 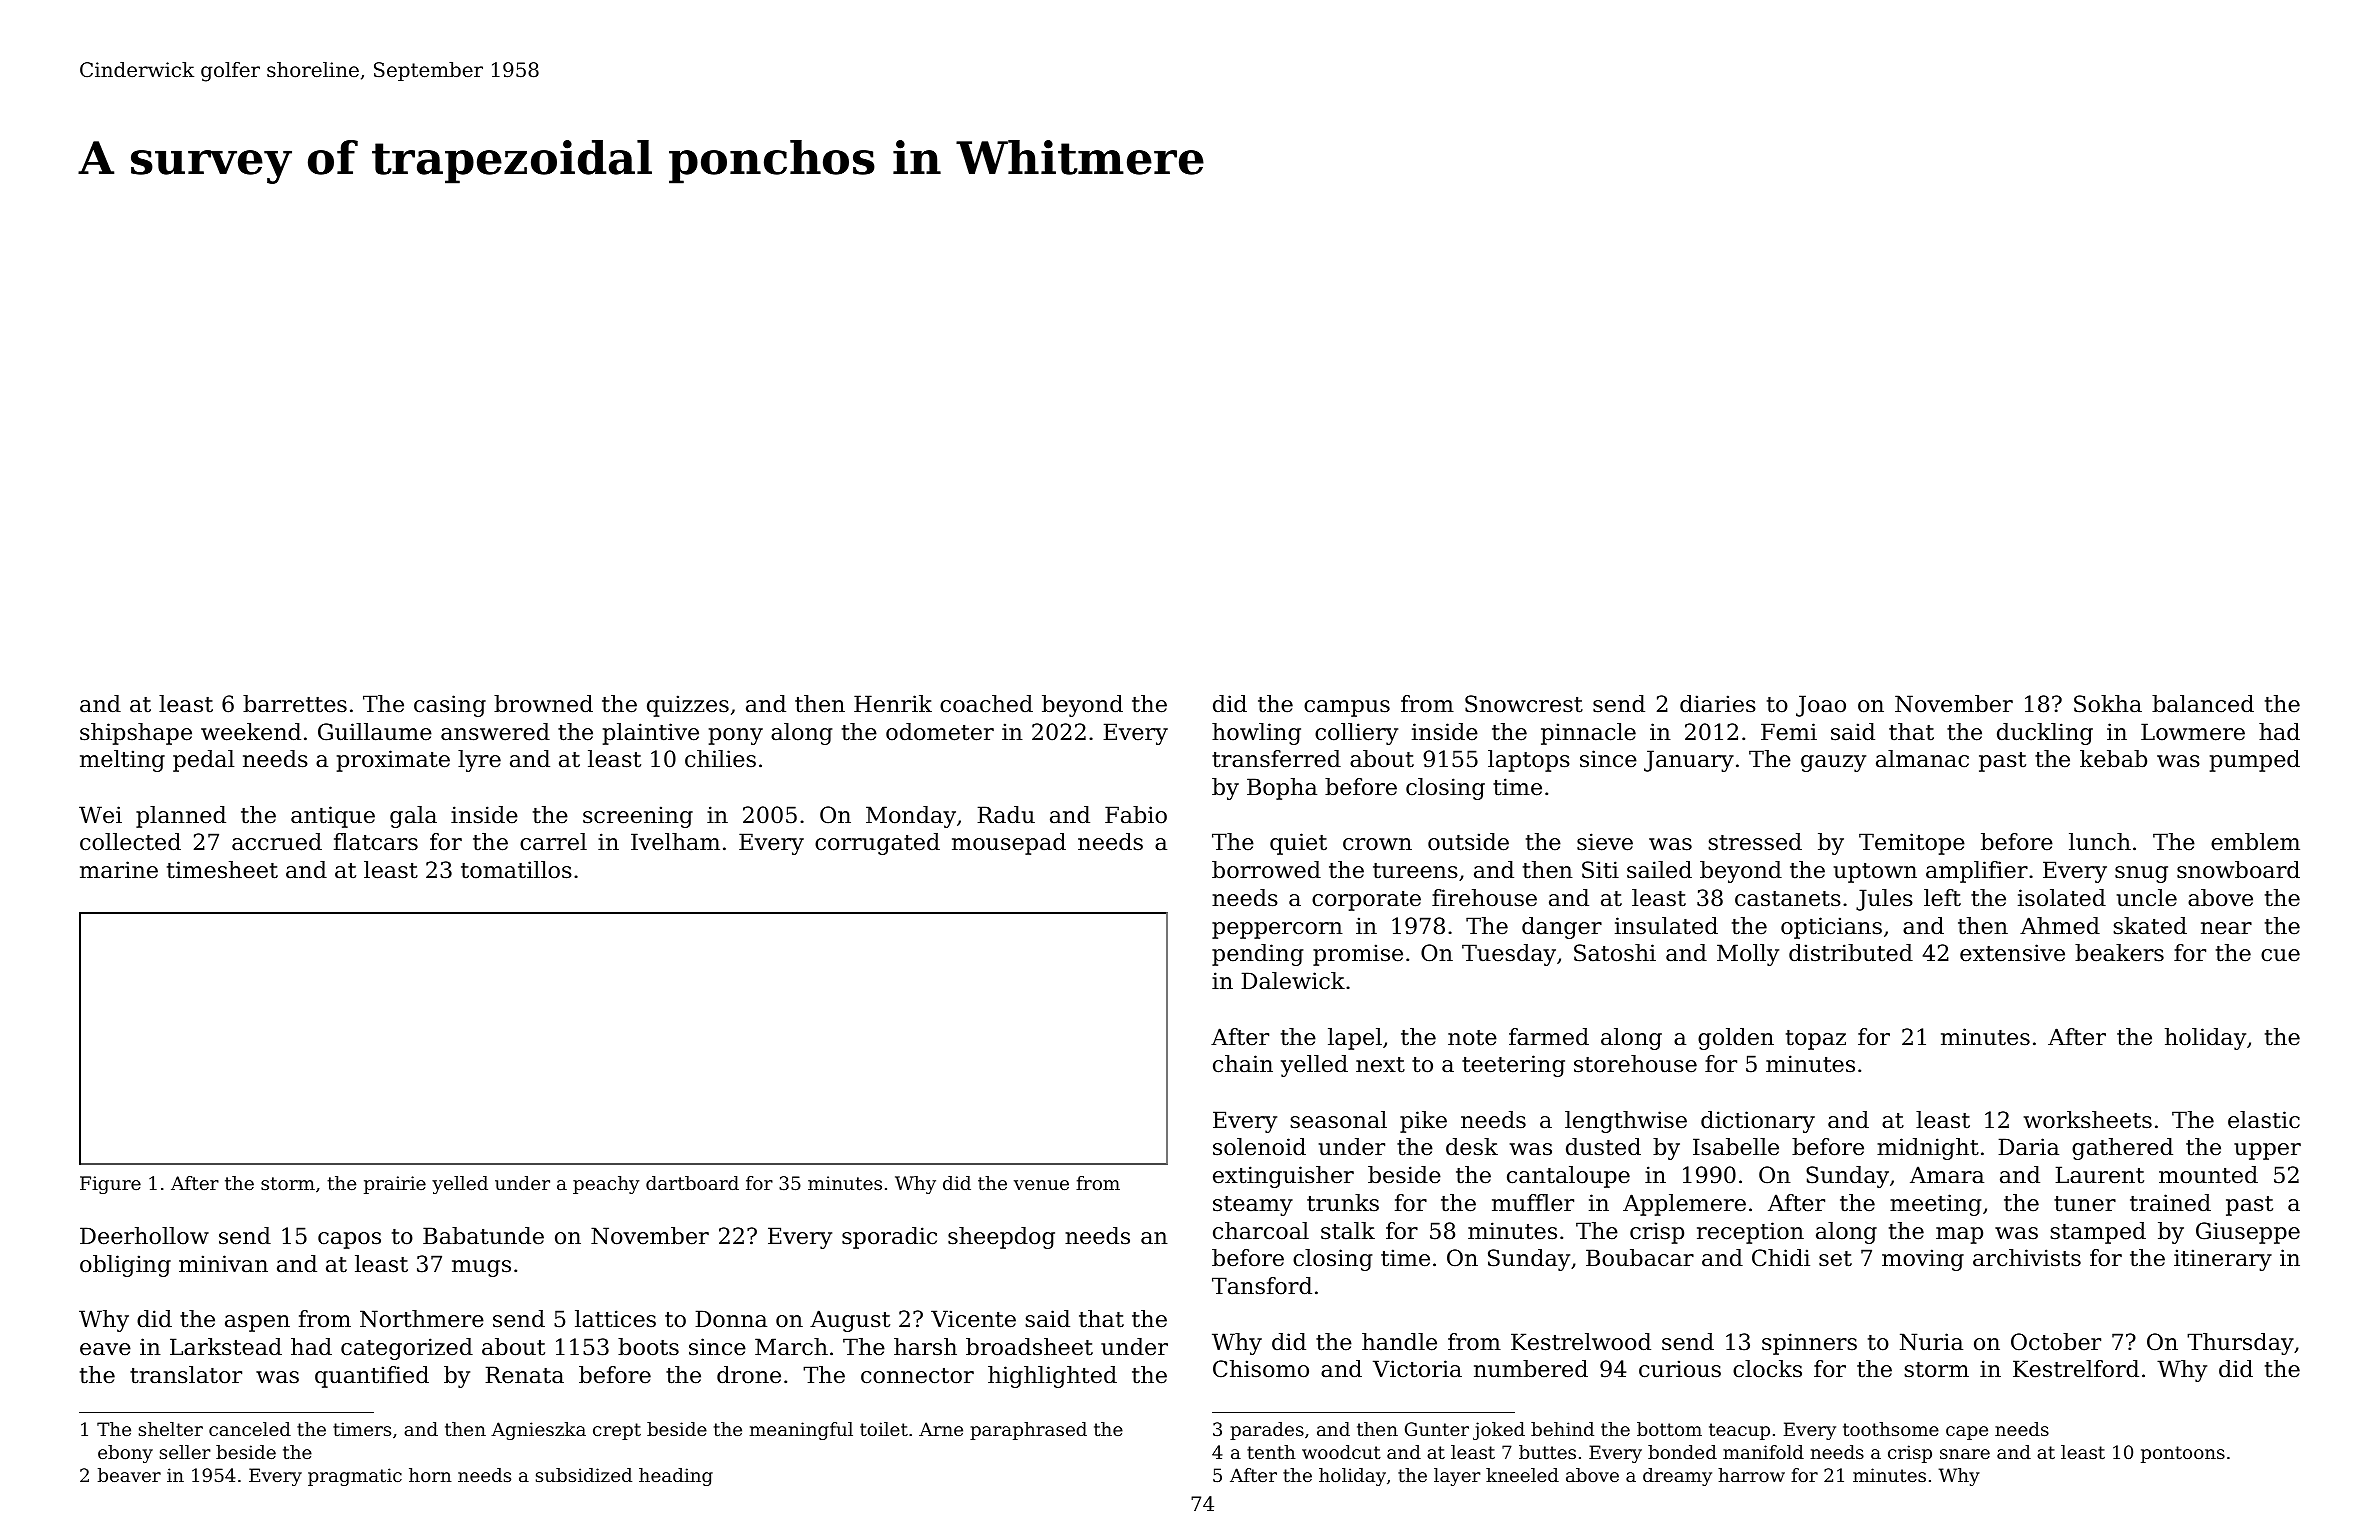 What do you see at coordinates (1243, 1064) in the image?
I see `chain` at bounding box center [1243, 1064].
